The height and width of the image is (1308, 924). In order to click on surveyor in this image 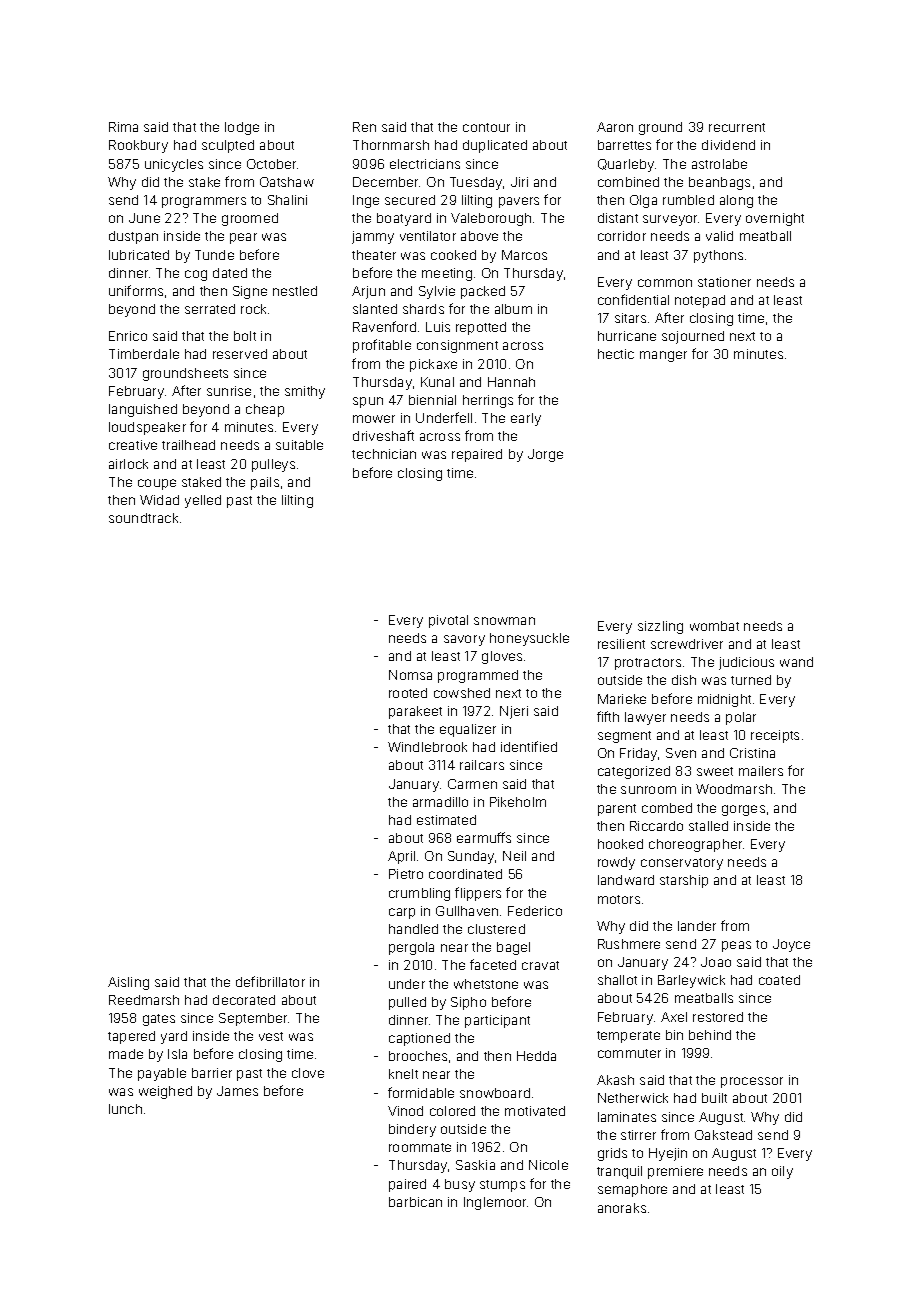, I will do `click(671, 220)`.
